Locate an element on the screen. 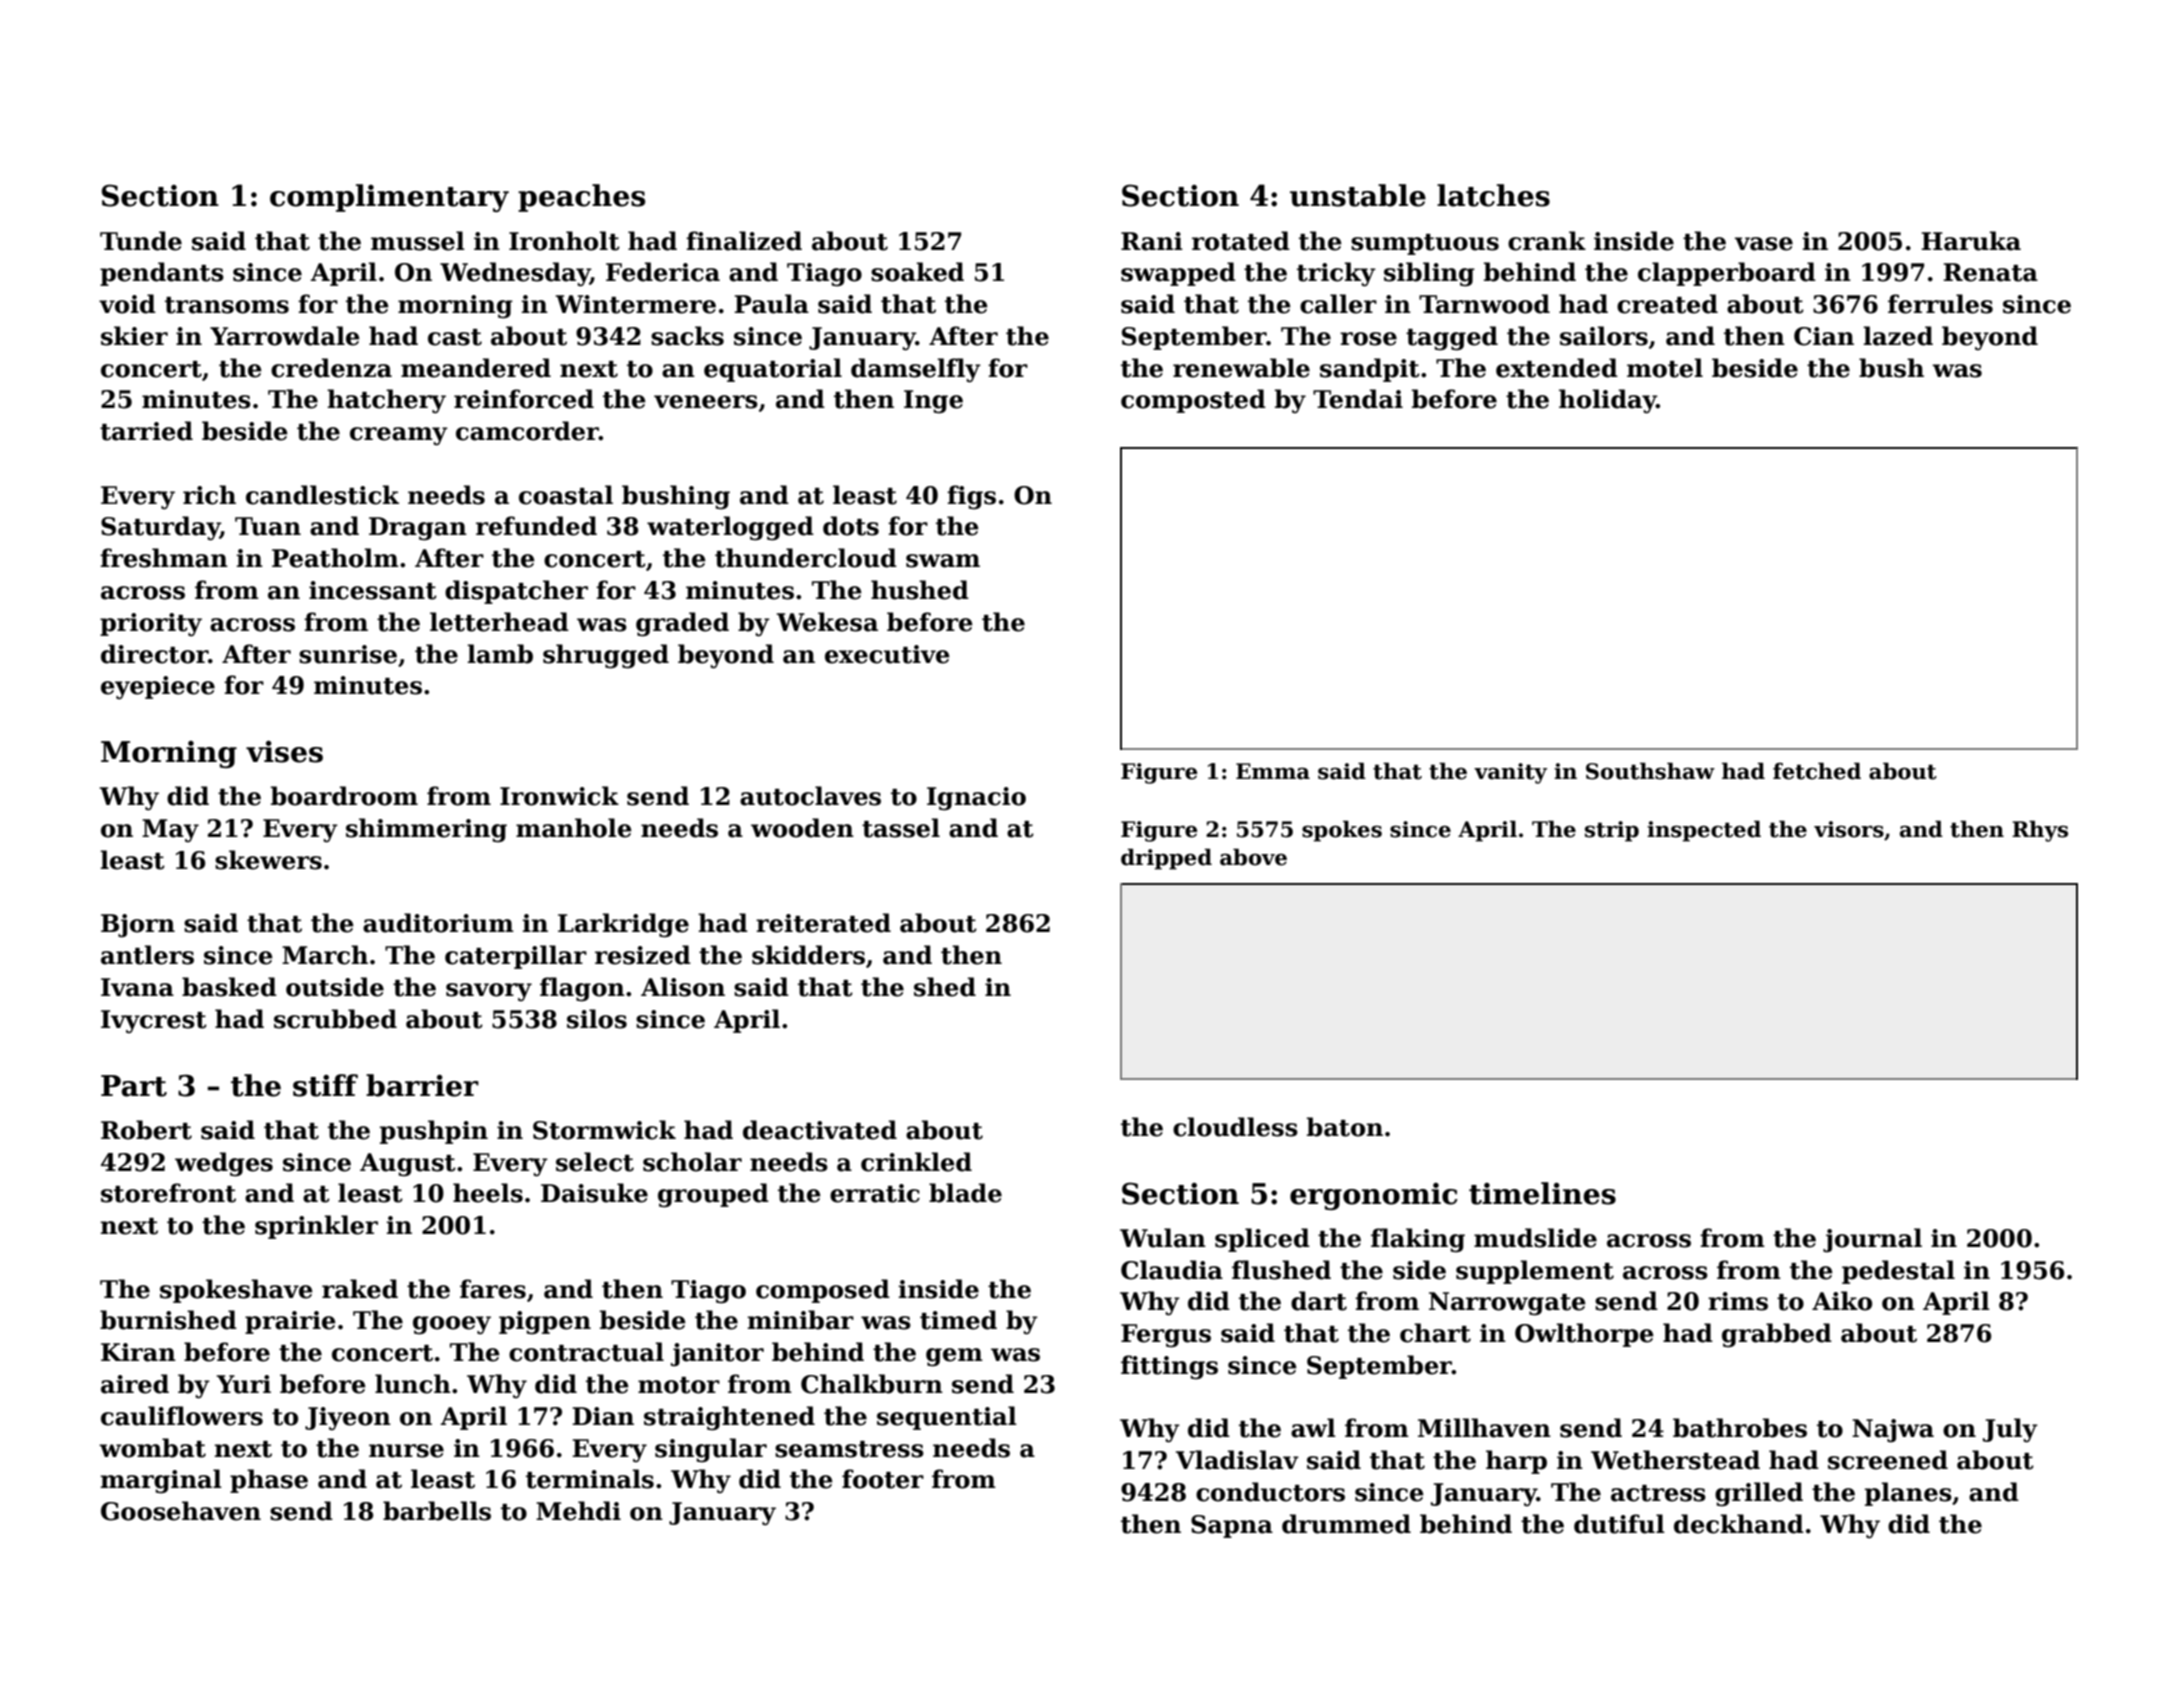 The image size is (2178, 1683). latches is located at coordinates (1493, 195).
